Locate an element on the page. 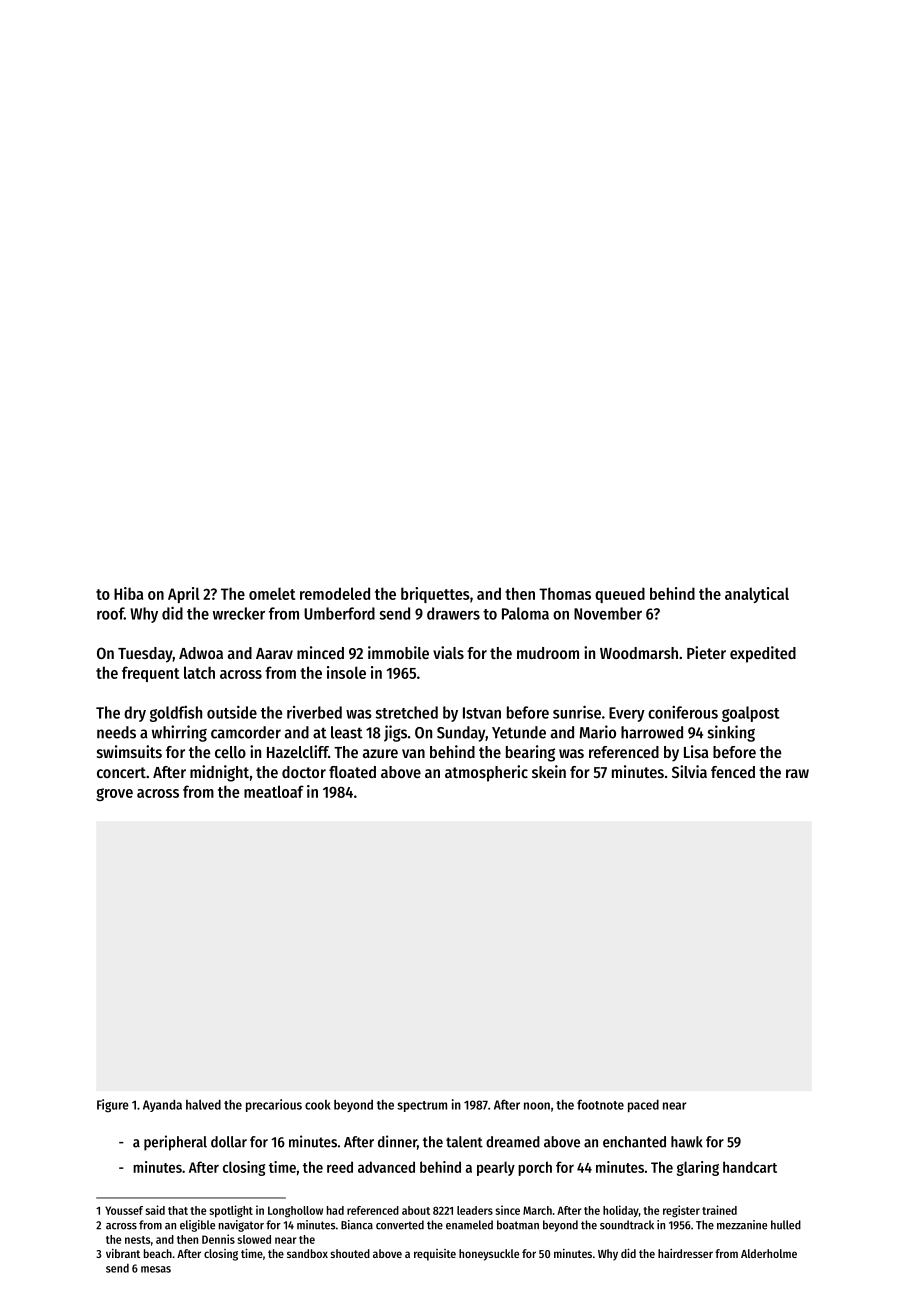 This image has width=908, height=1316. paced is located at coordinates (643, 1106).
